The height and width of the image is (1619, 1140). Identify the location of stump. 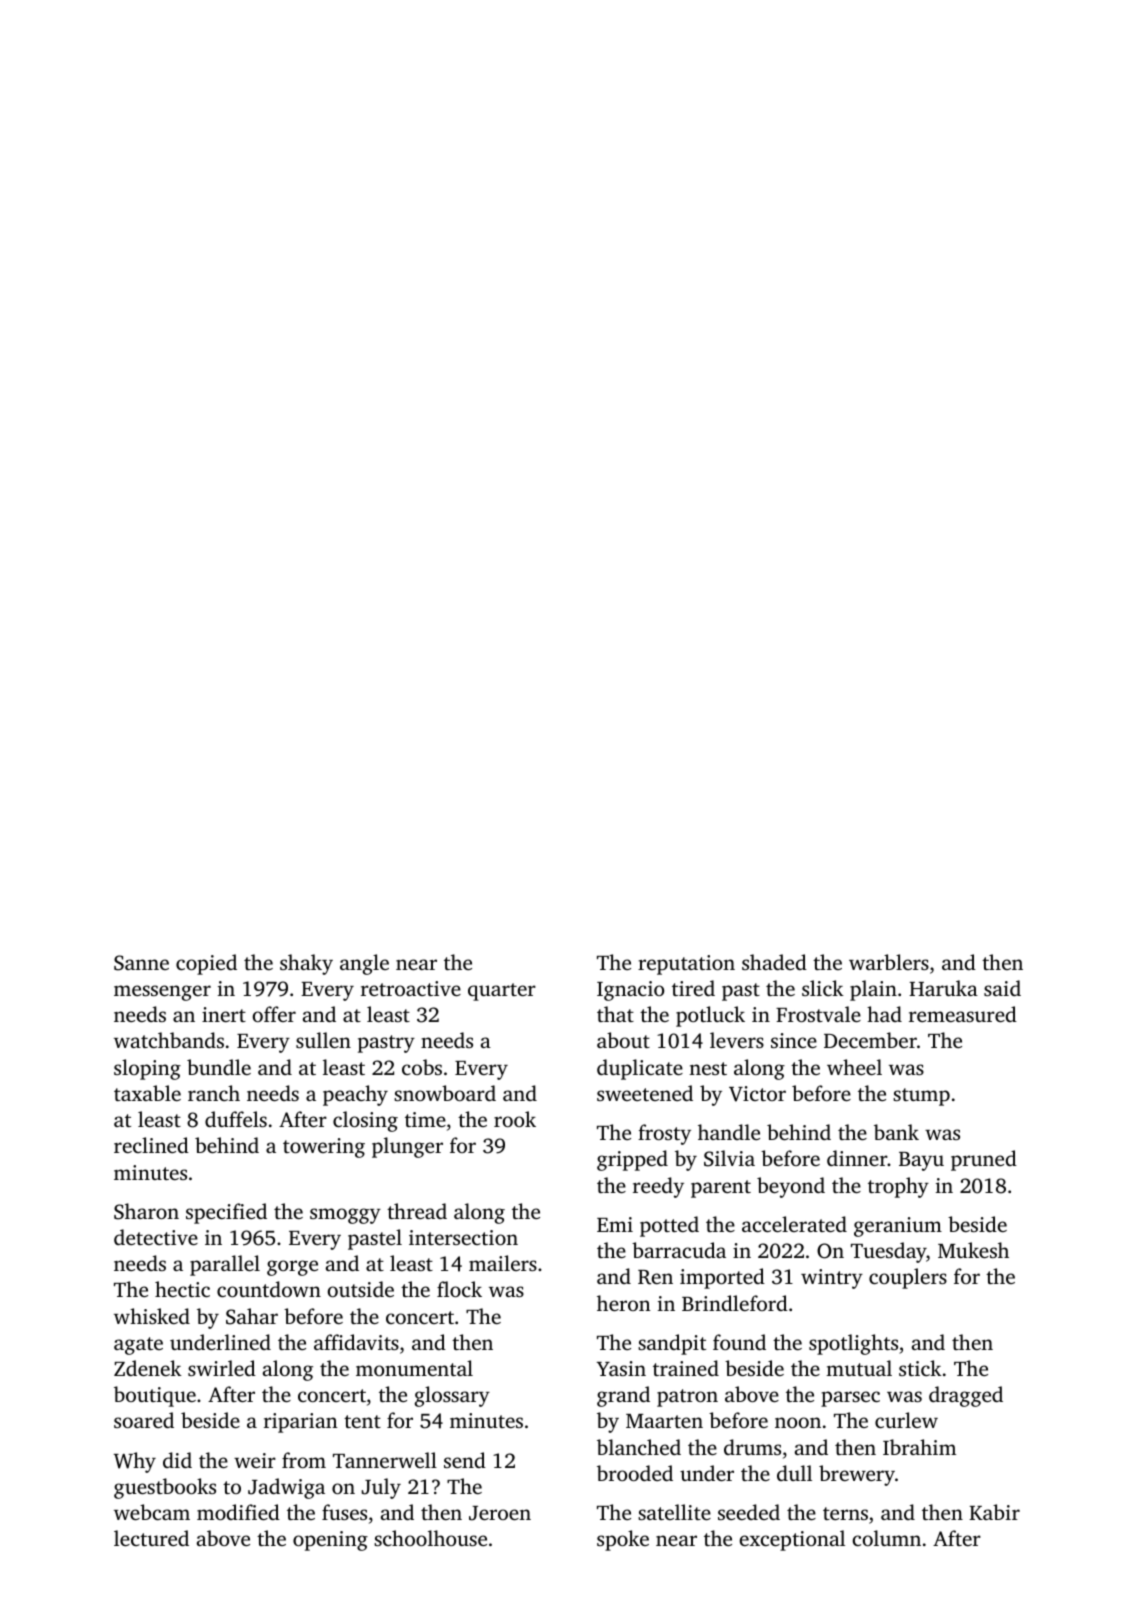
(921, 1097).
